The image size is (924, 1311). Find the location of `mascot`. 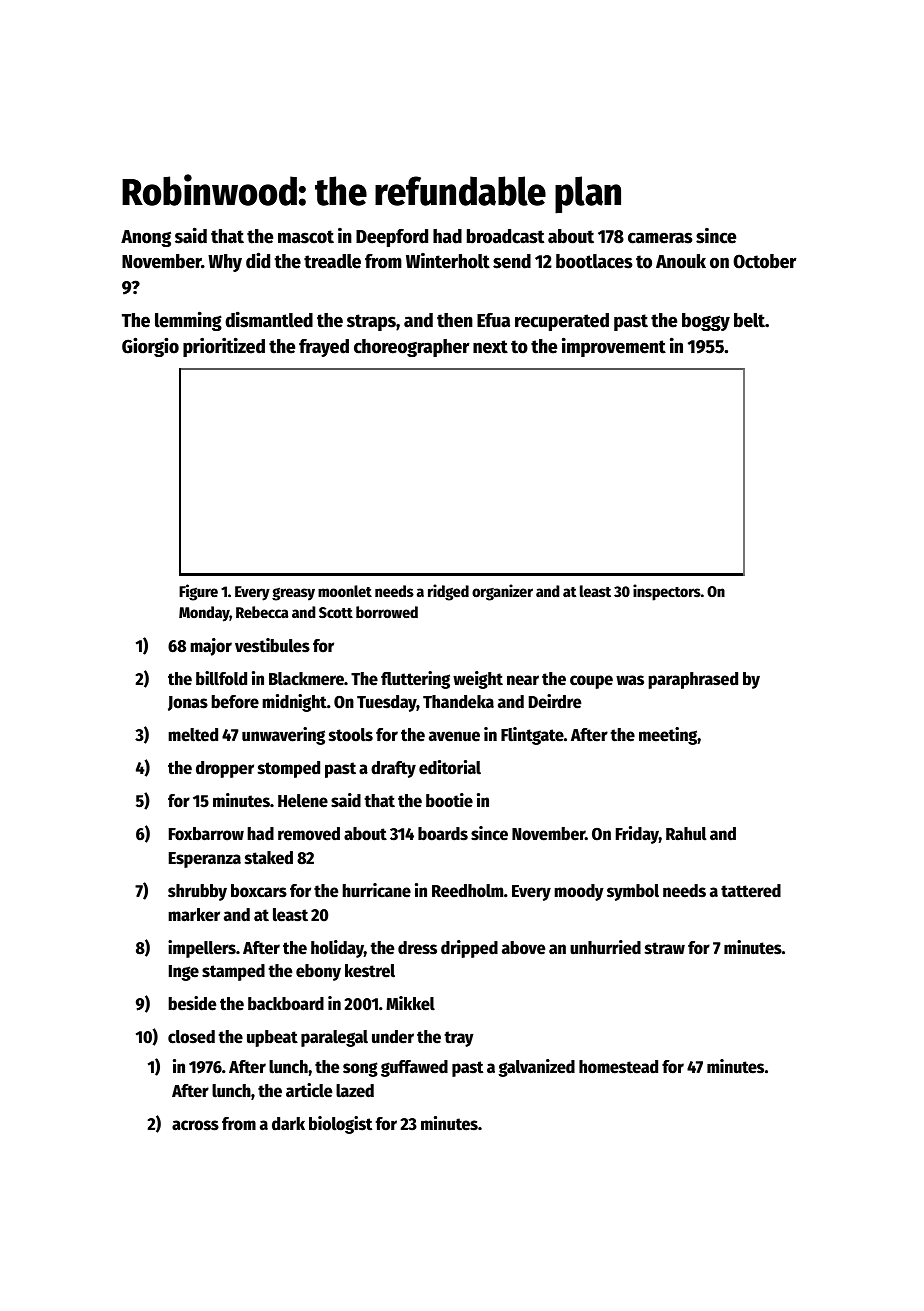

mascot is located at coordinates (306, 237).
